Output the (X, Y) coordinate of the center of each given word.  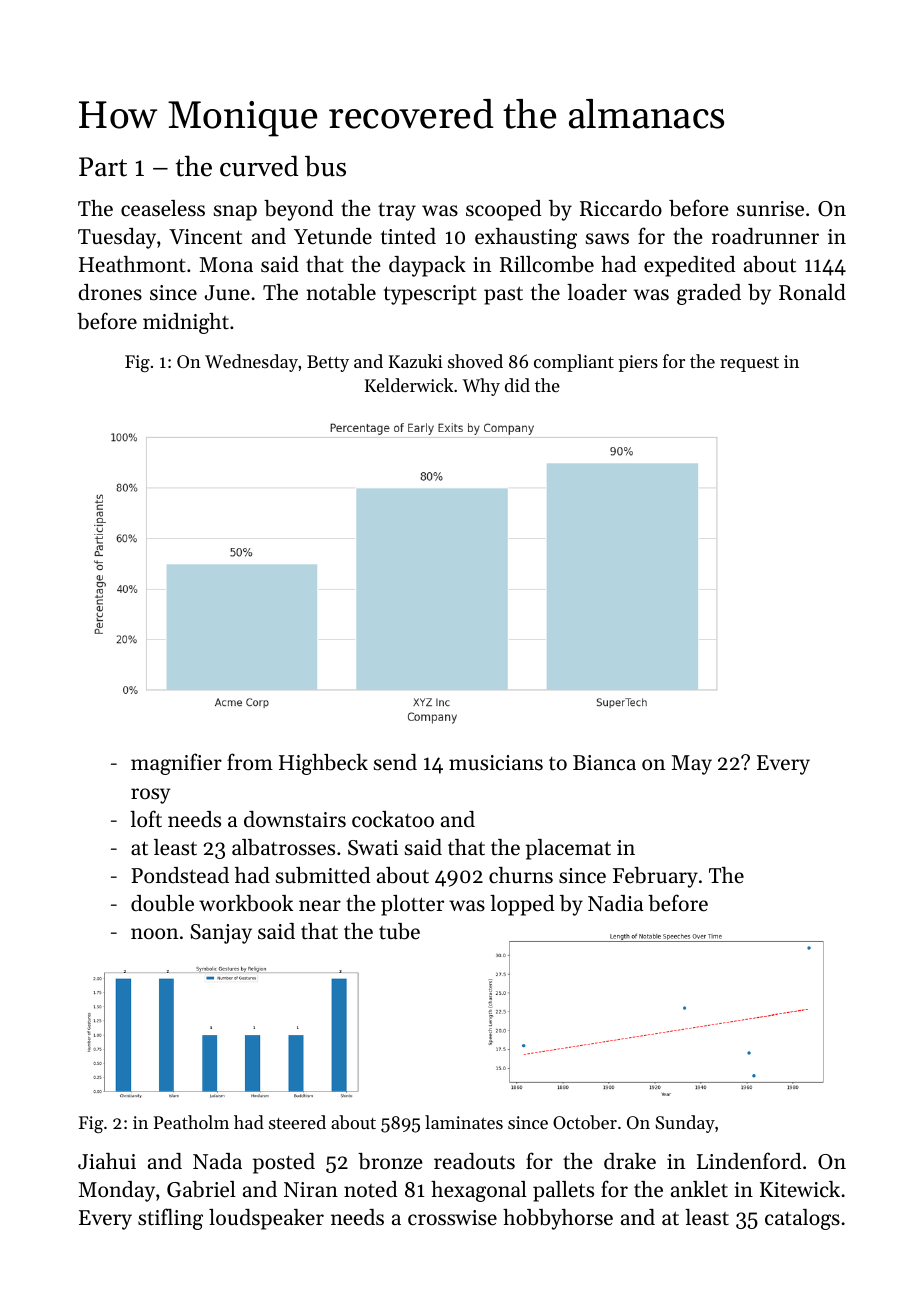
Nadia (615, 903)
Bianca (604, 763)
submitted (323, 875)
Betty (328, 363)
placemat (568, 849)
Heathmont (132, 264)
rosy (150, 796)
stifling (170, 1219)
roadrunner (765, 236)
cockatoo (393, 819)
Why (481, 387)
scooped (503, 210)
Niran (311, 1189)
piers (638, 363)
